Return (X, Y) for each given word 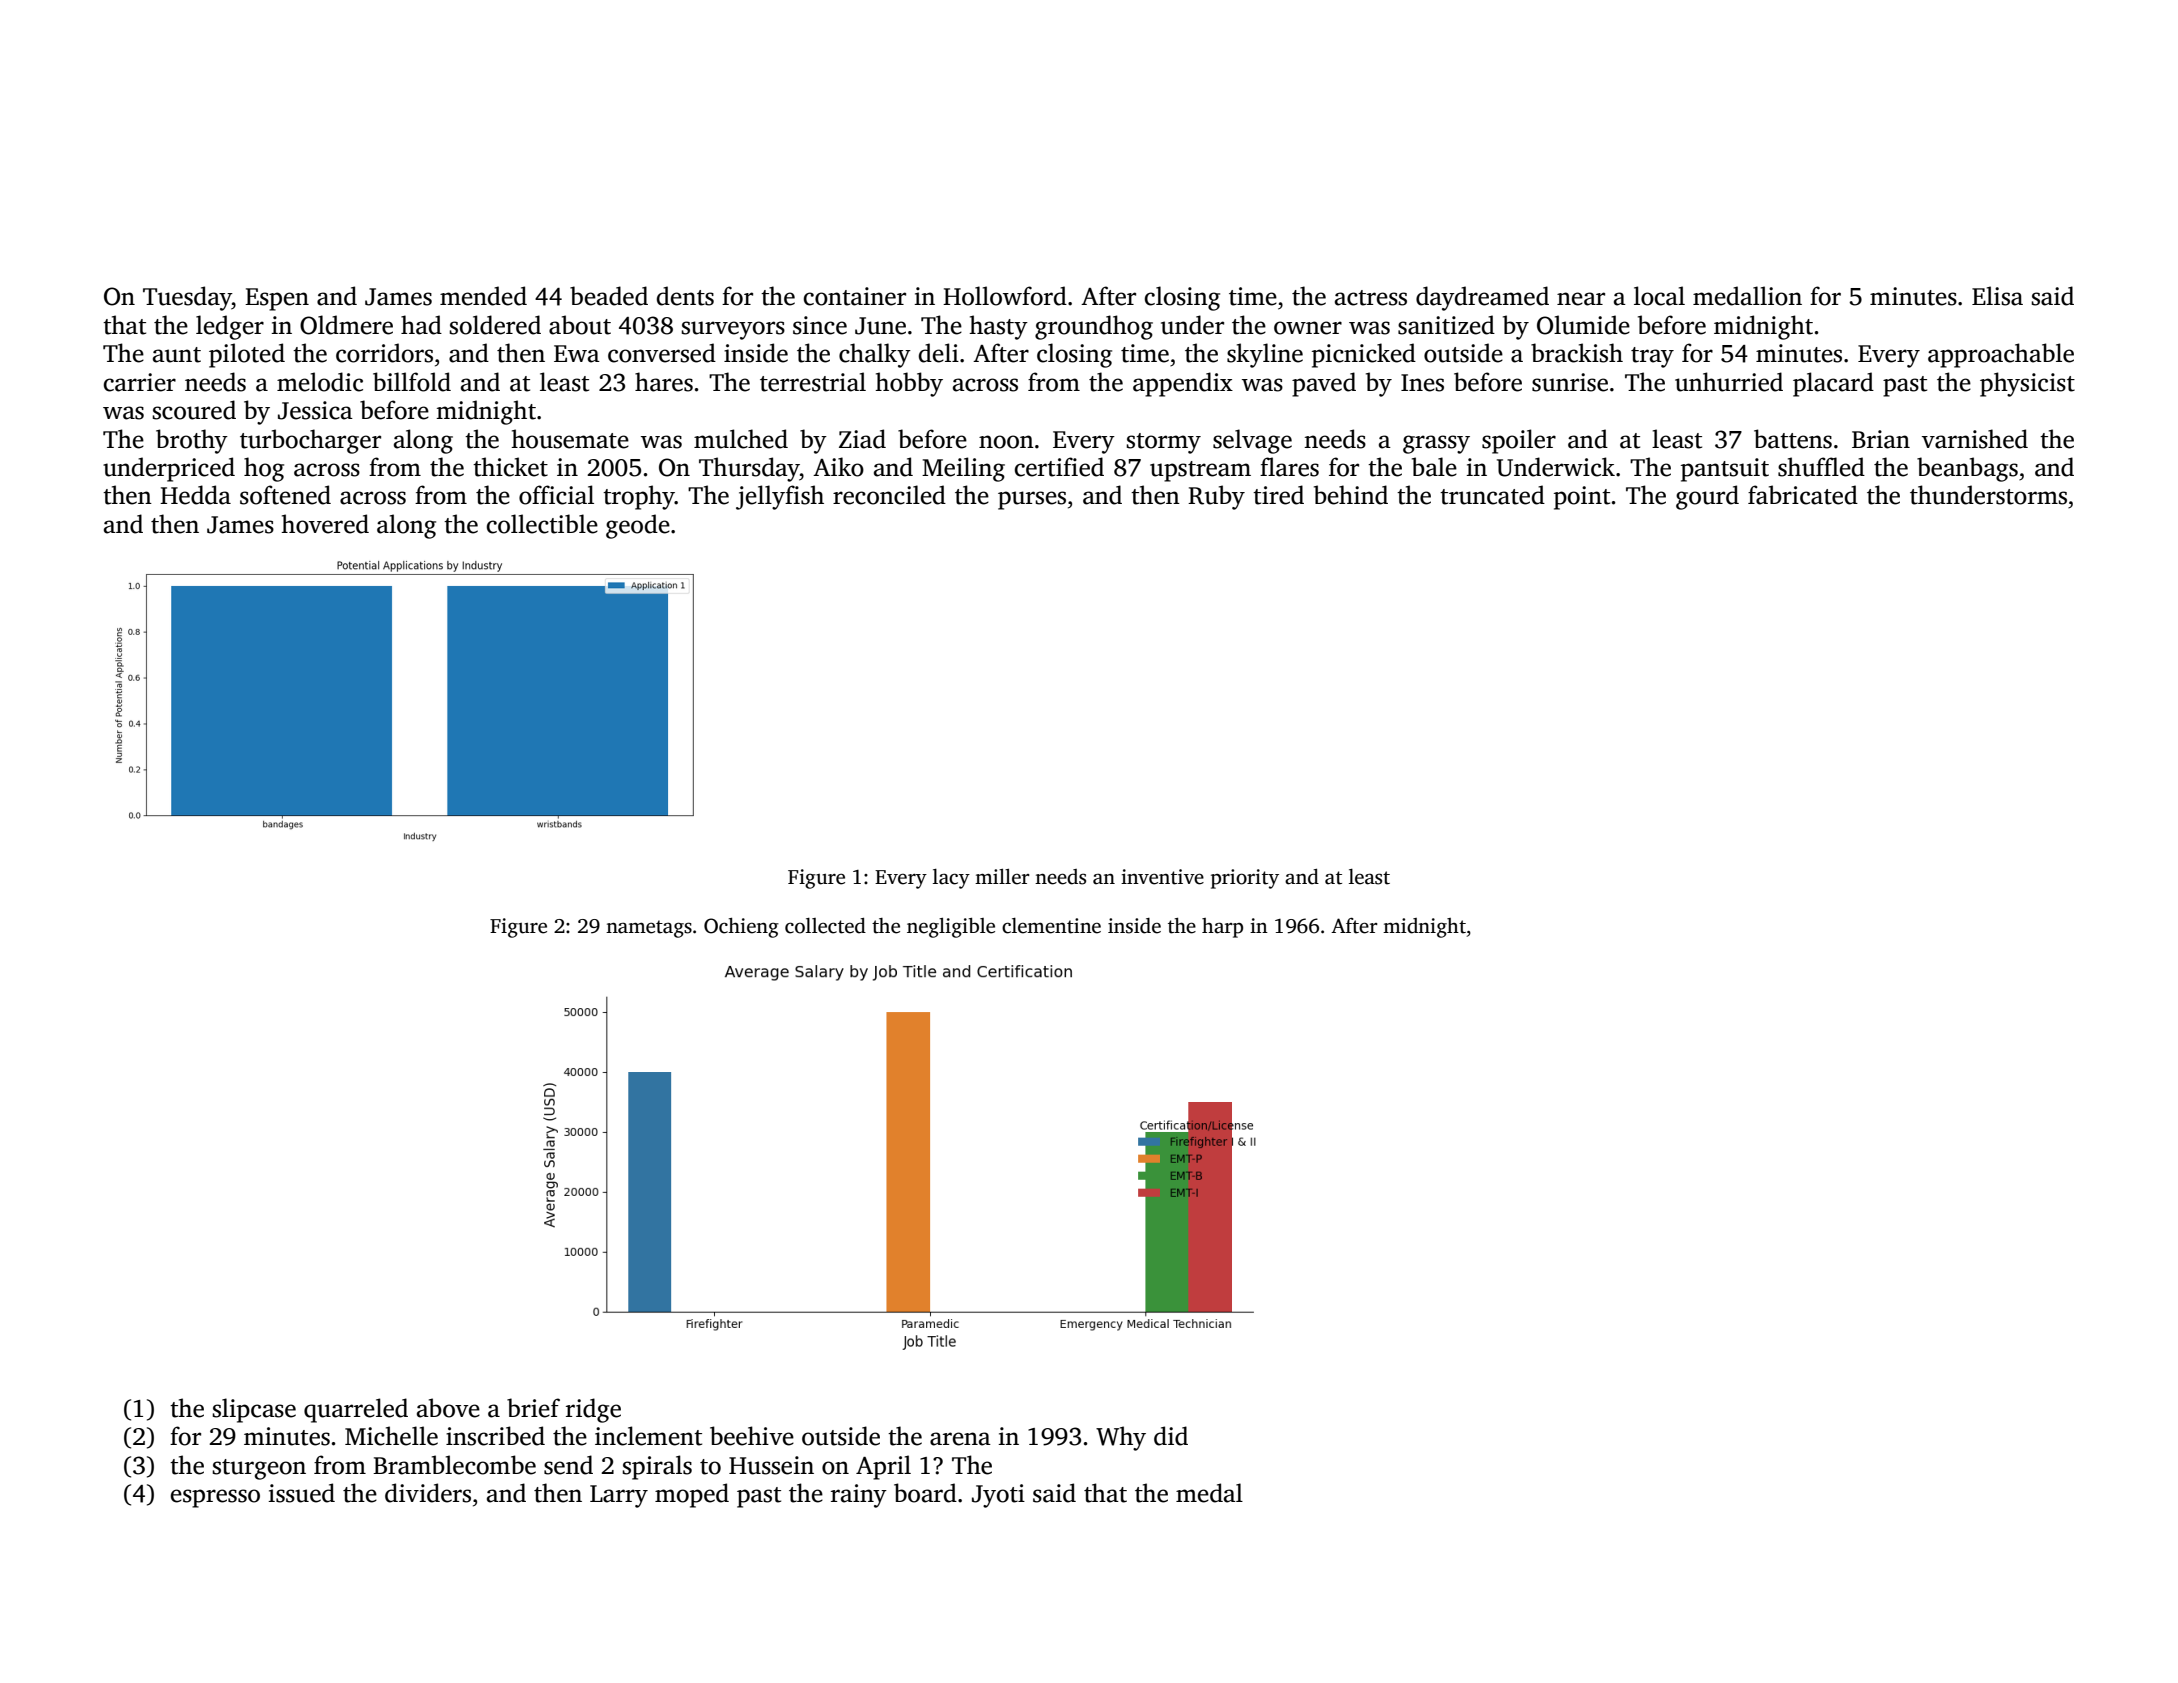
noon (1006, 442)
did (1171, 1436)
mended (483, 296)
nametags (649, 929)
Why (1121, 1438)
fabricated (1803, 495)
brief (533, 1408)
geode (638, 526)
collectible (542, 524)
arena (960, 1439)
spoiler (1519, 441)
